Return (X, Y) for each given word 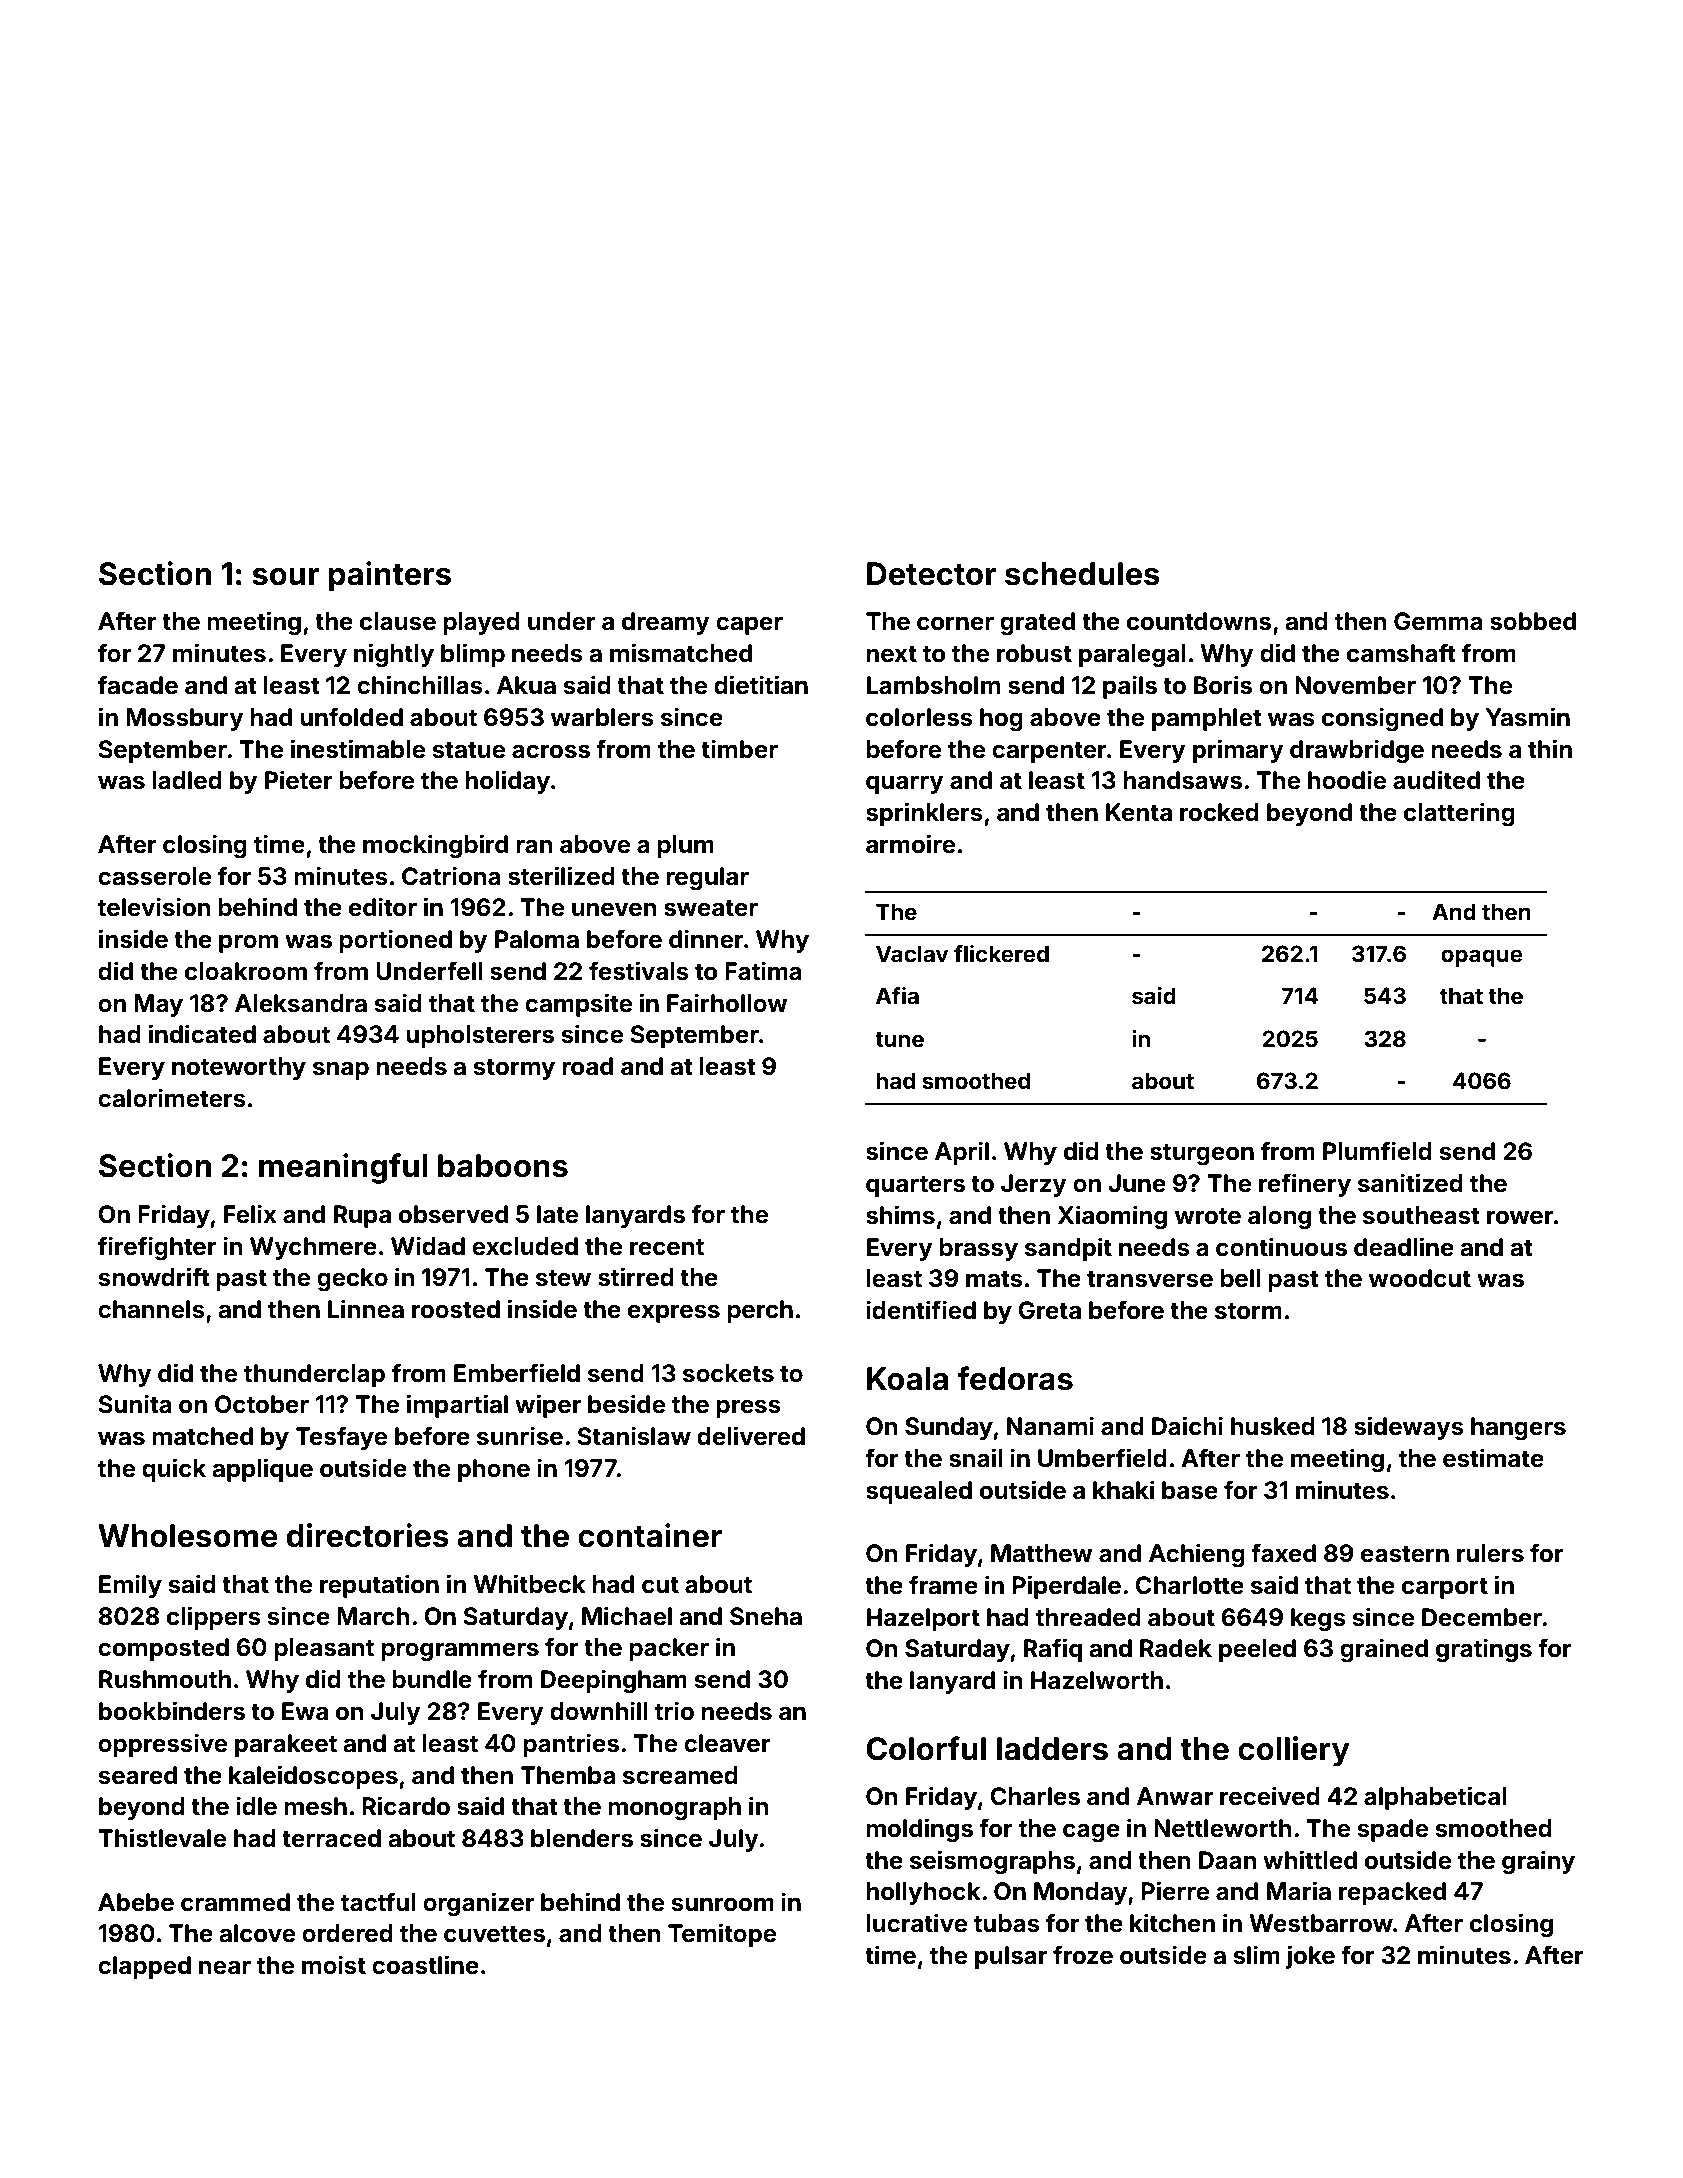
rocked (1219, 812)
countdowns (1199, 621)
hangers (1518, 1428)
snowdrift (154, 1277)
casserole (154, 876)
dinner (706, 939)
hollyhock (923, 1893)
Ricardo (406, 1806)
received (1270, 1796)
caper (749, 625)
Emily (130, 1586)
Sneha (766, 1616)
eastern (1405, 1554)
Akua (526, 685)
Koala (907, 1379)
